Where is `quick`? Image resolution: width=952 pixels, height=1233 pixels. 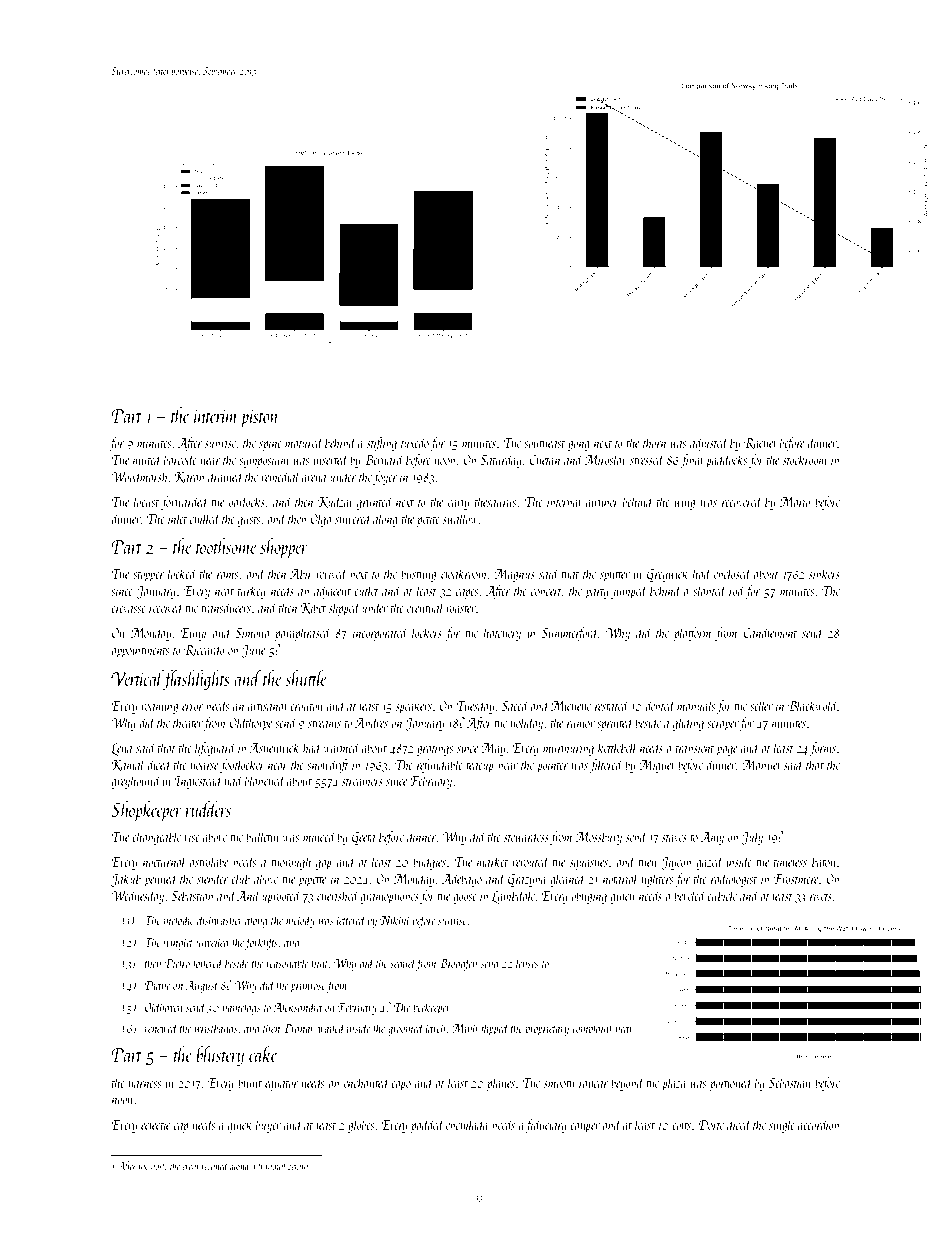 quick is located at coordinates (240, 1126).
